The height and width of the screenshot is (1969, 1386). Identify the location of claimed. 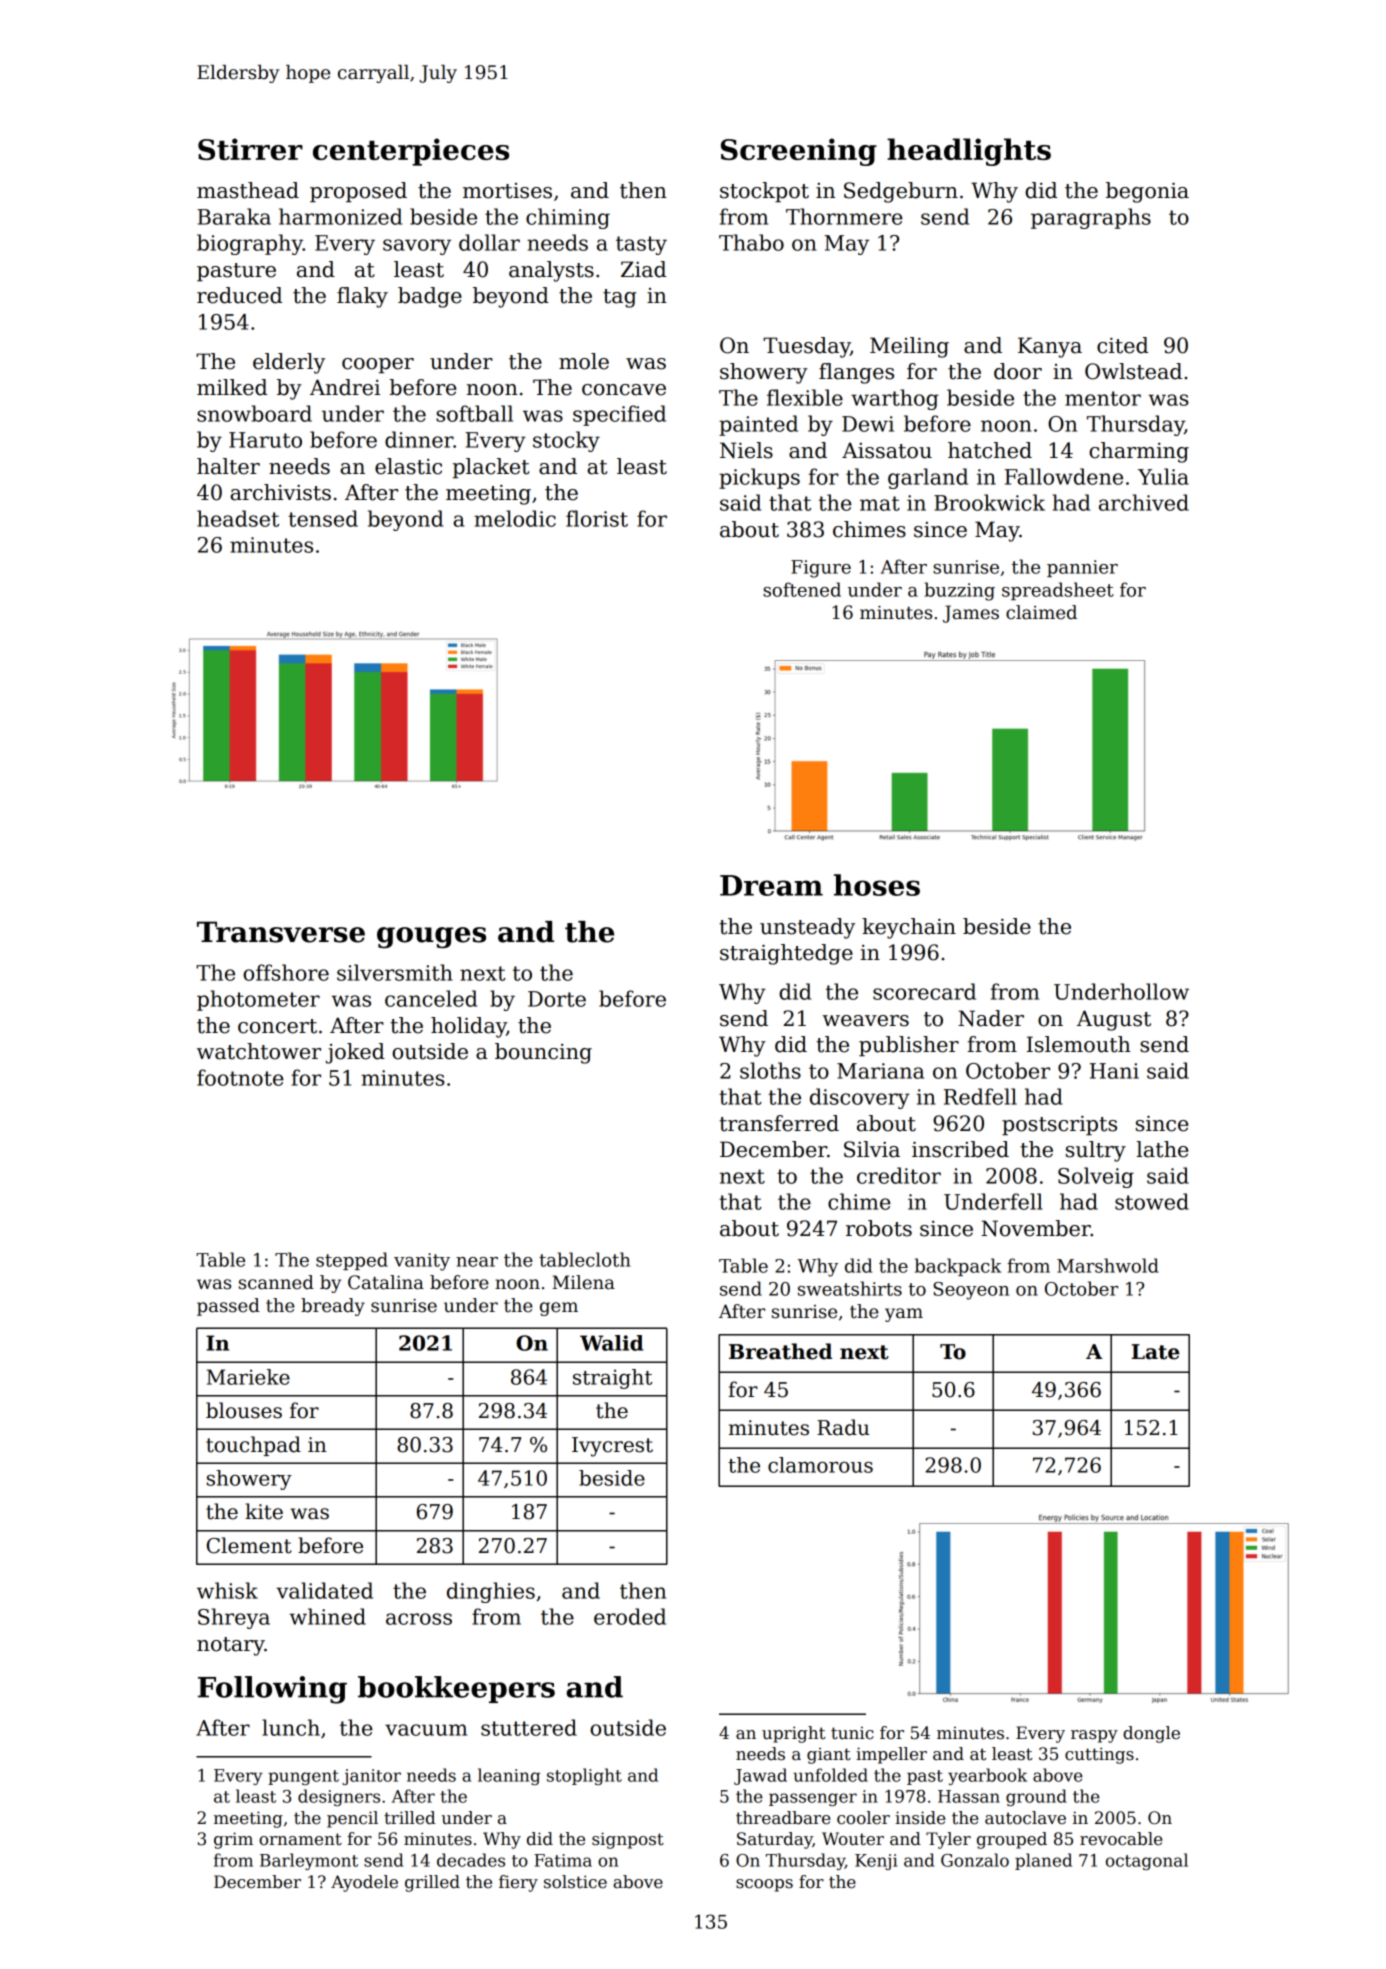
(1041, 612).
